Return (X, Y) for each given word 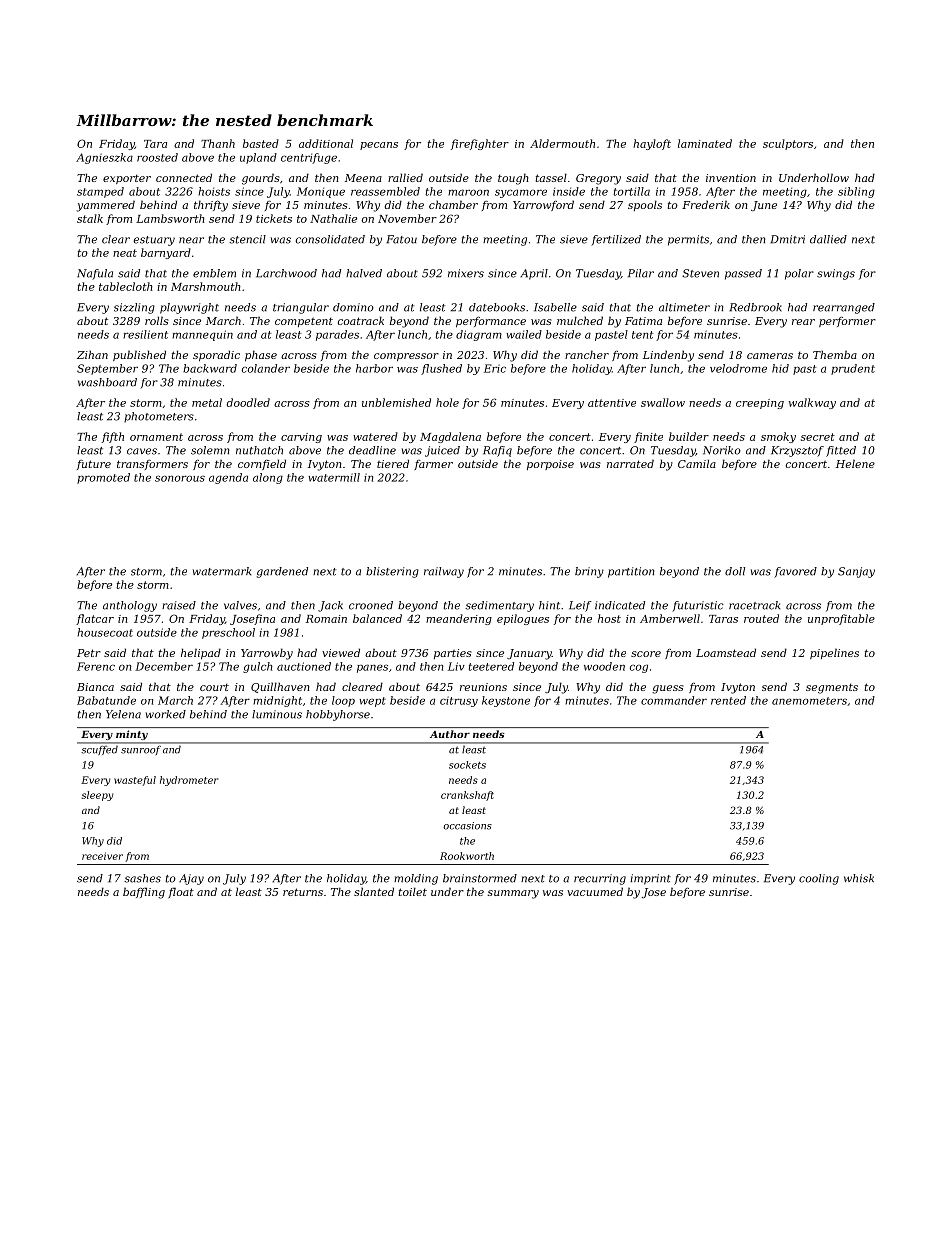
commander (674, 700)
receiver (102, 856)
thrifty (211, 206)
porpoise (550, 465)
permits (688, 240)
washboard (107, 382)
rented (728, 700)
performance (491, 322)
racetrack (754, 605)
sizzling (134, 308)
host (609, 618)
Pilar (641, 273)
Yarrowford (543, 205)
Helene (855, 463)
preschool (228, 633)
